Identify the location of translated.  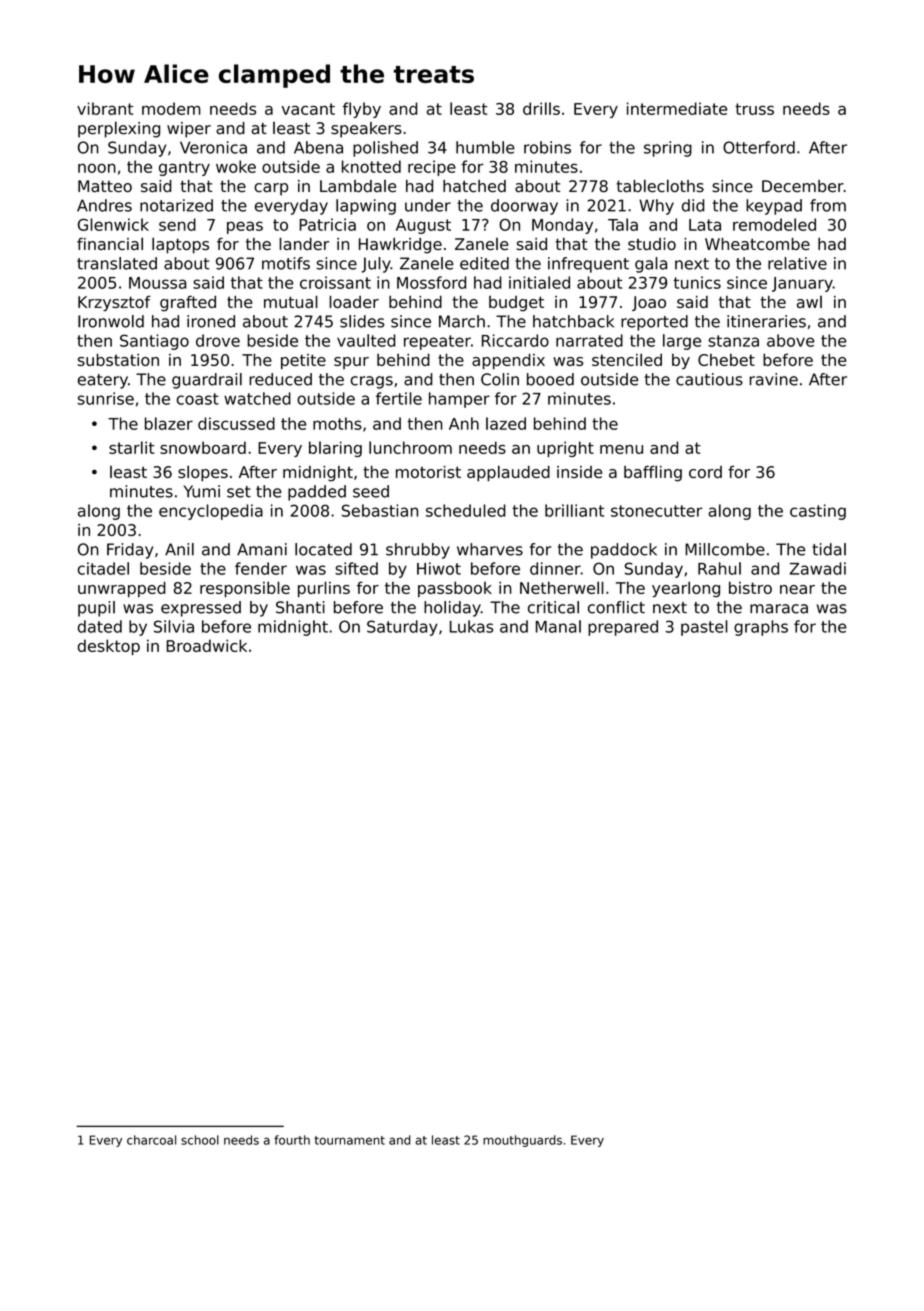
(117, 263).
